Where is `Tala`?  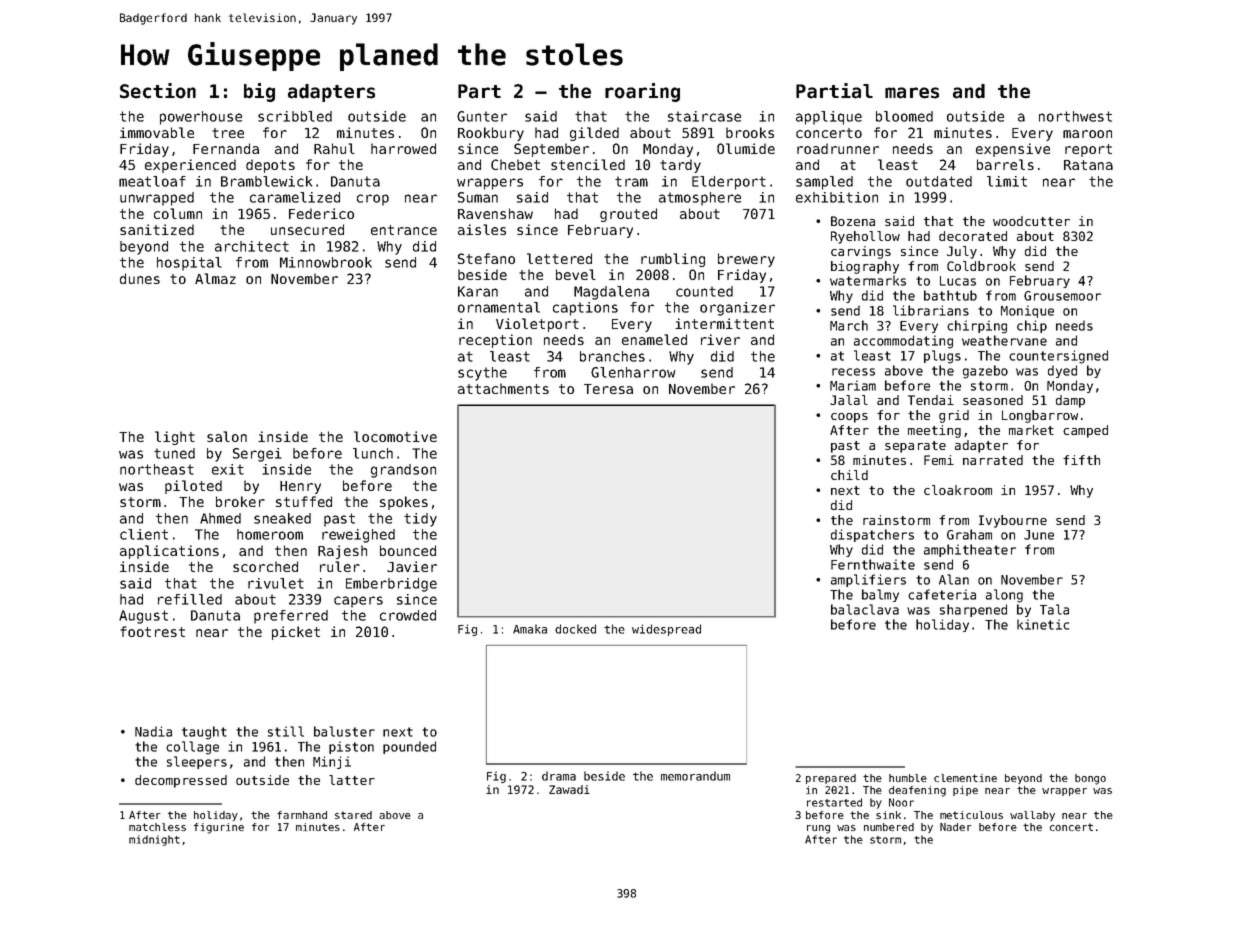 Tala is located at coordinates (1054, 609).
